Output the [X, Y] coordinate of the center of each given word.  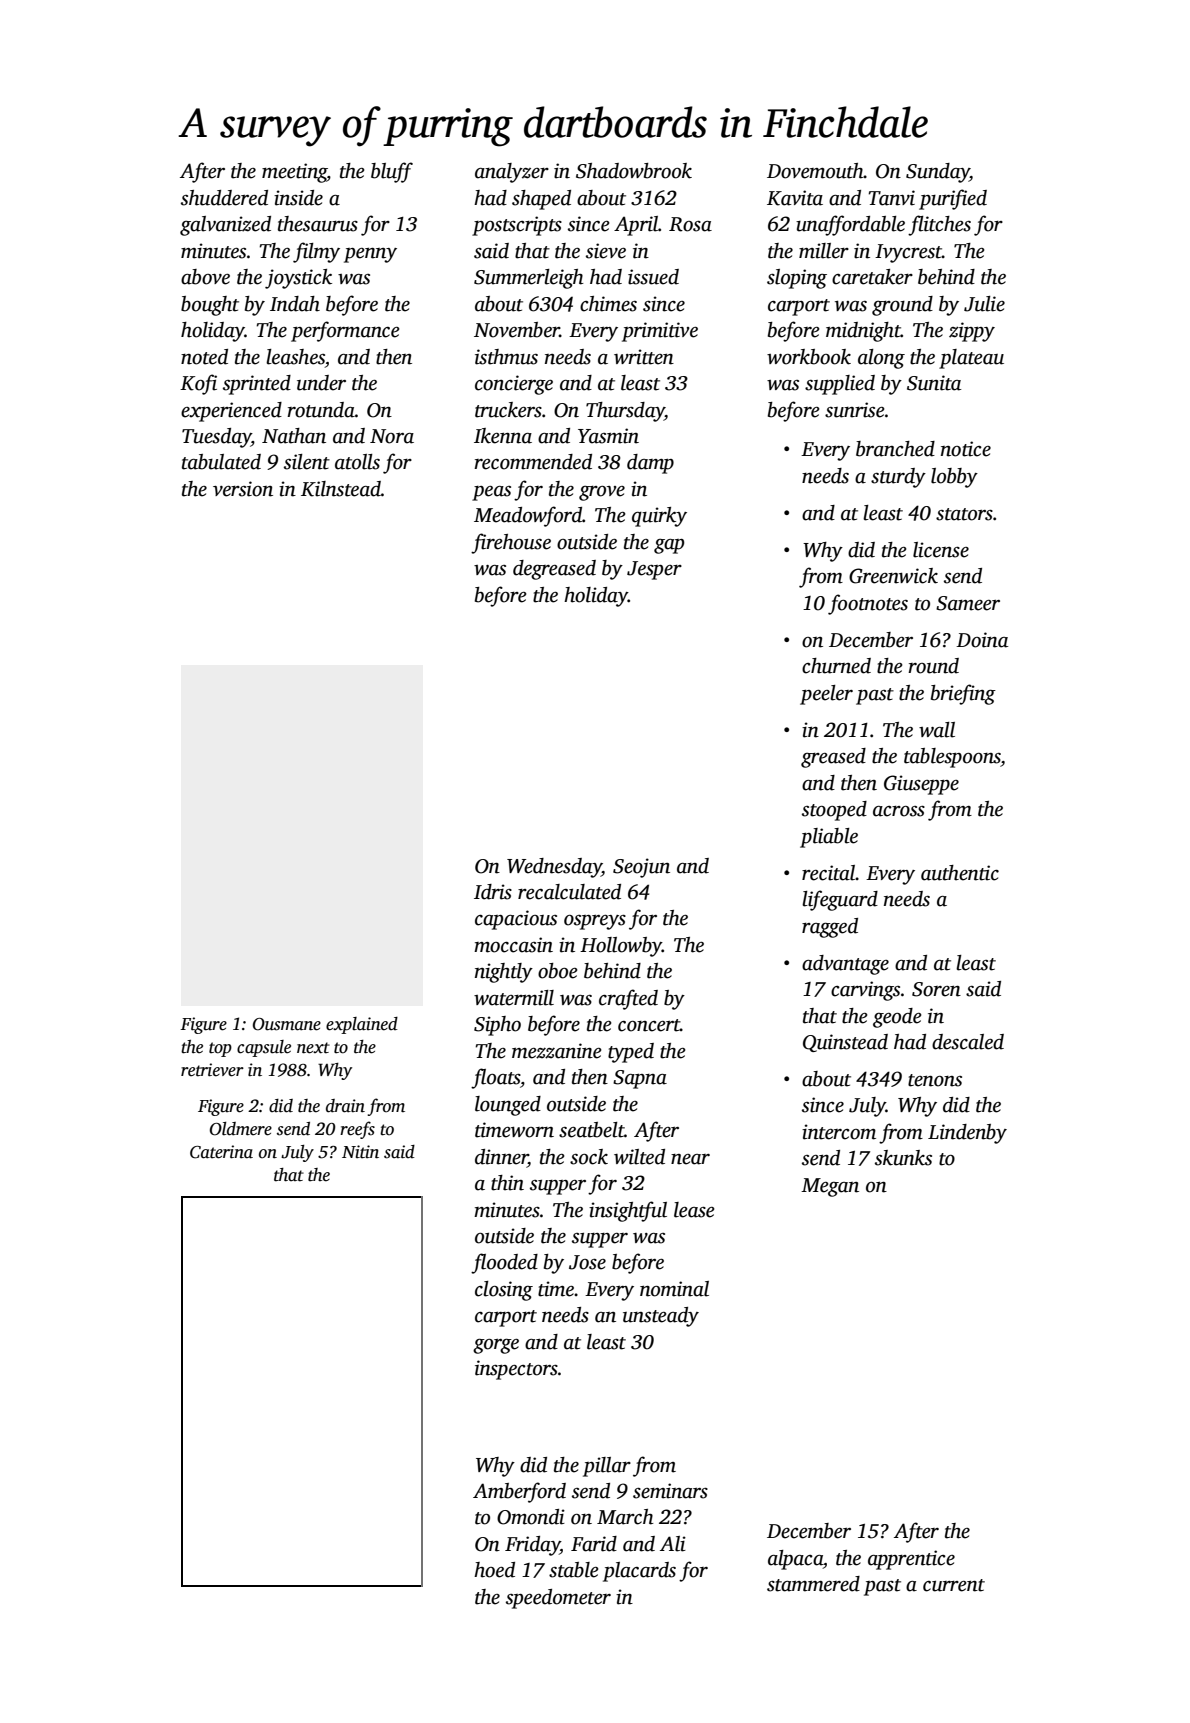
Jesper [654, 570]
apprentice [911, 1560]
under [321, 383]
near [690, 1159]
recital [829, 873]
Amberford [519, 1492]
